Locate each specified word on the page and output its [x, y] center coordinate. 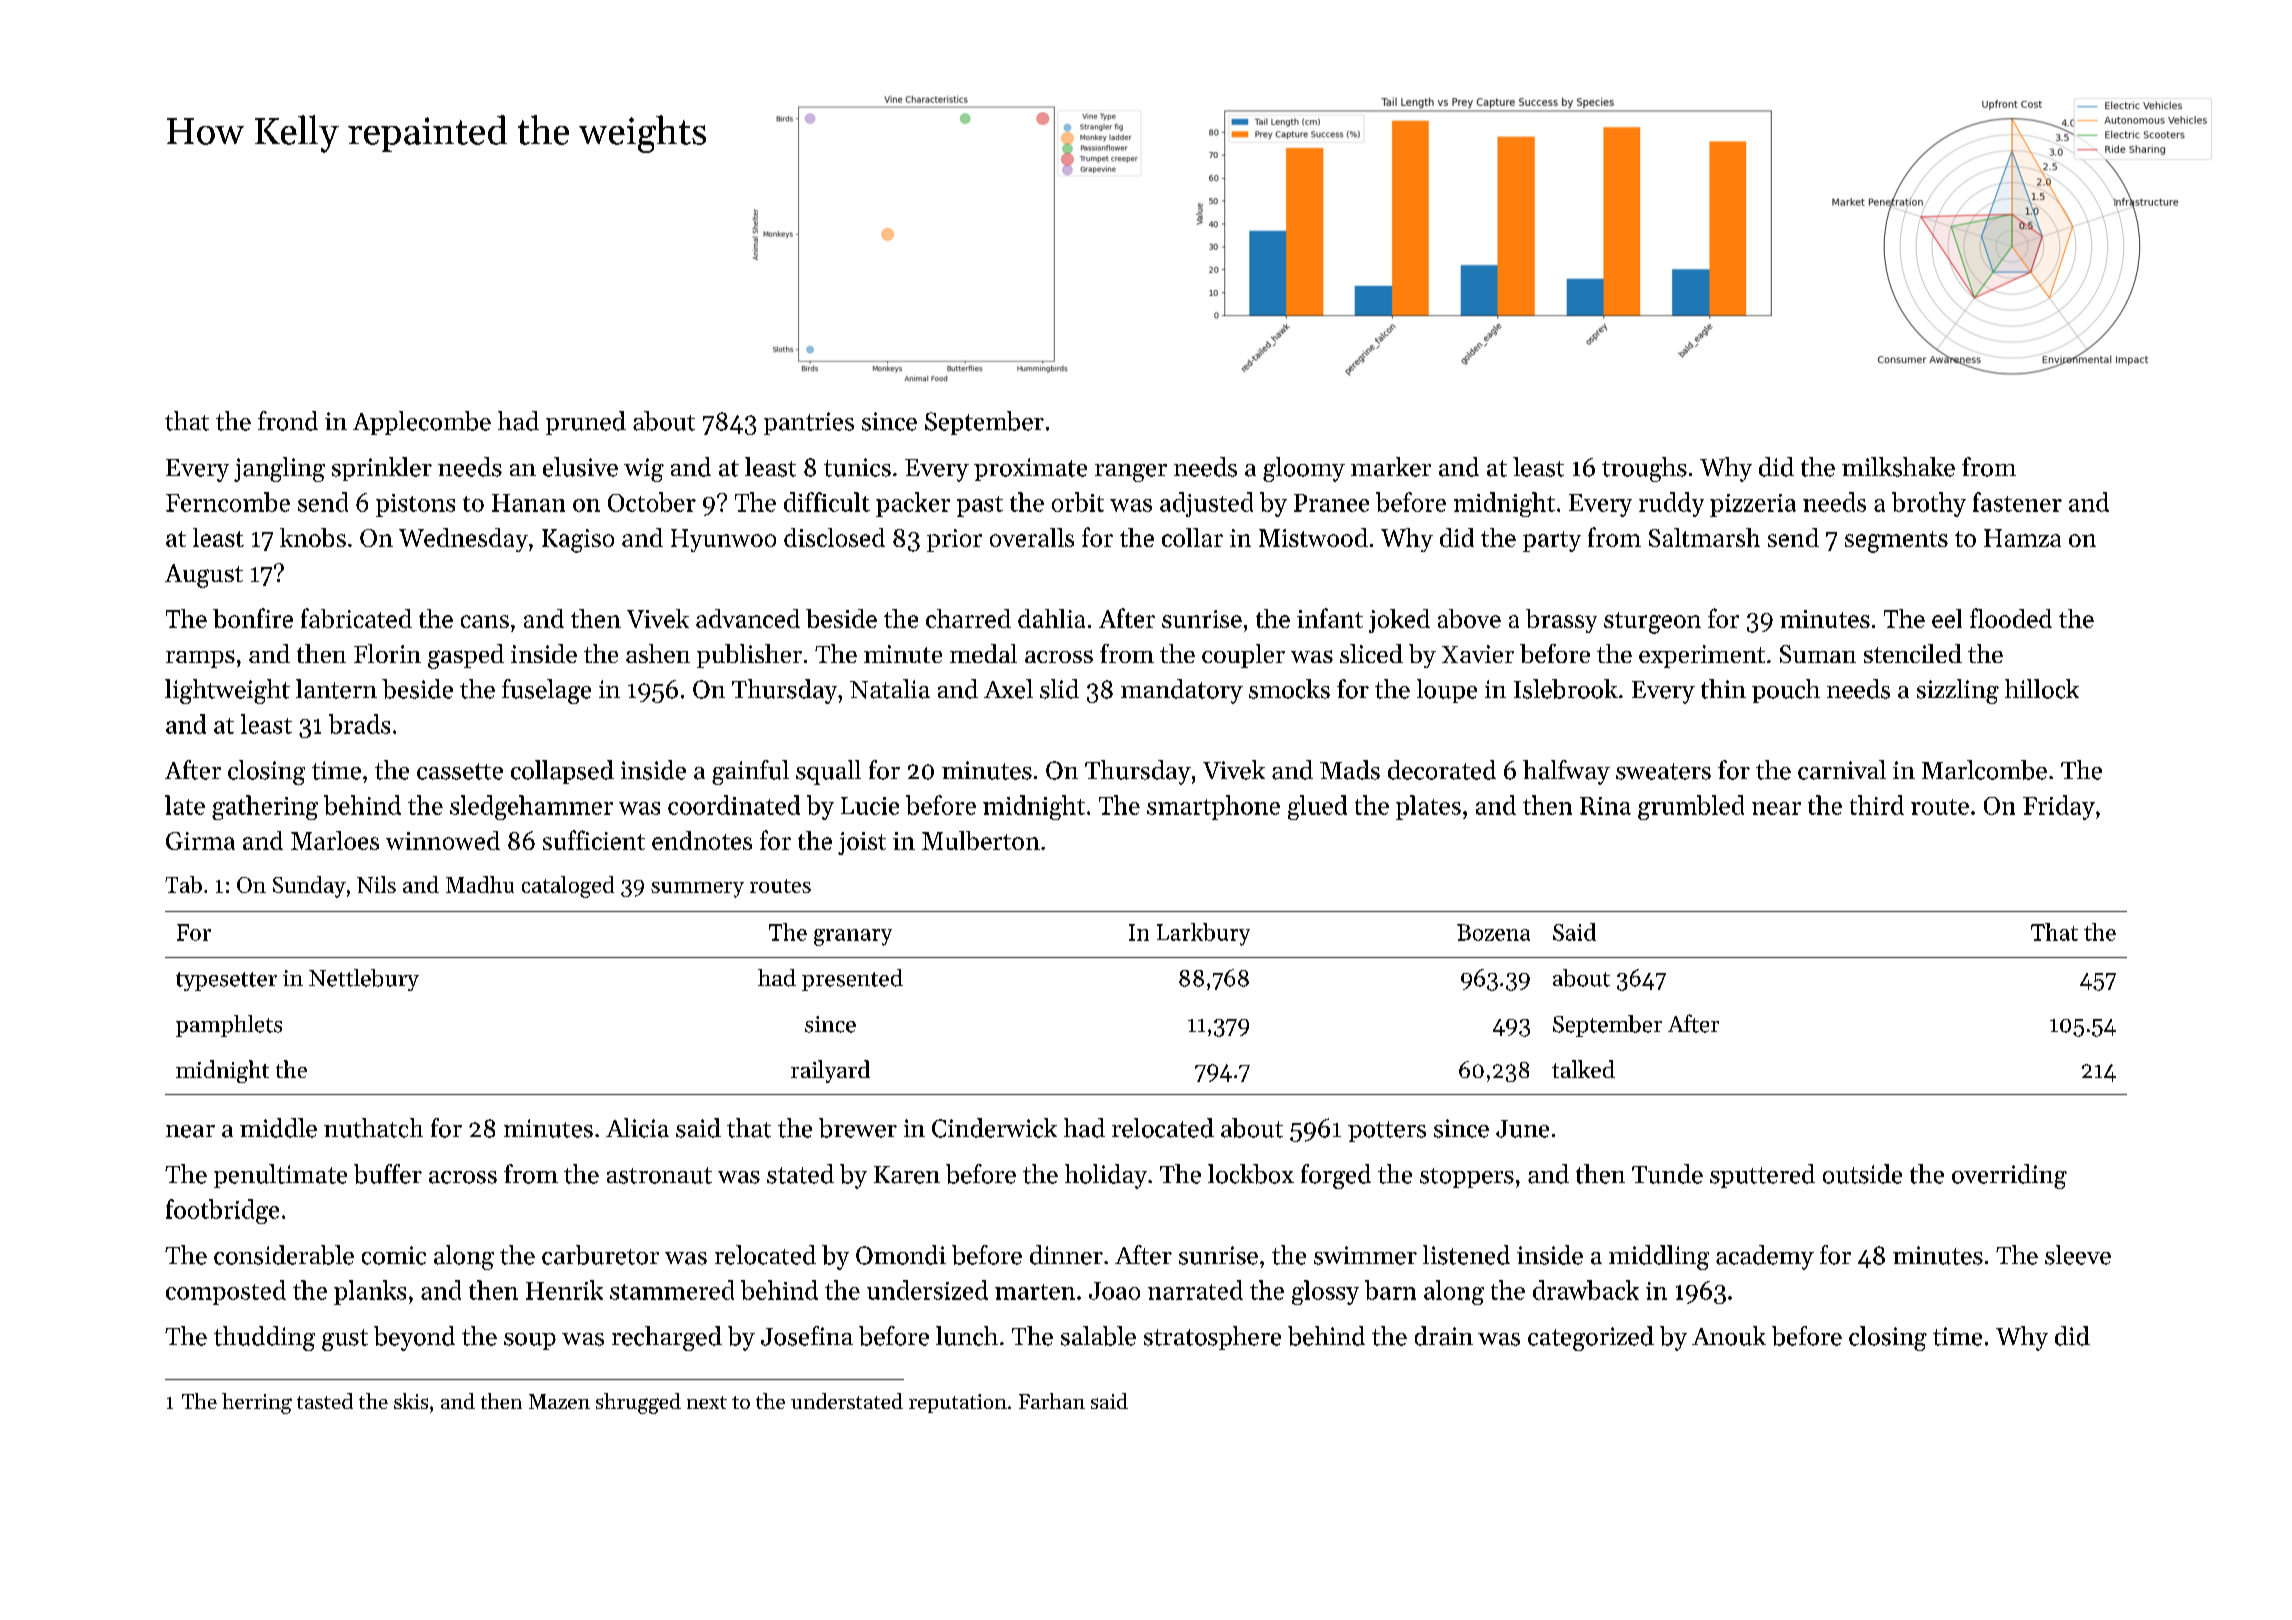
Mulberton [981, 840]
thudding [264, 1338]
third [1877, 805]
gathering [265, 807]
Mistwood [1313, 537]
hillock [2042, 689]
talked [1583, 1069]
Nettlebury [364, 980]
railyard [830, 1071]
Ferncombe [228, 502]
